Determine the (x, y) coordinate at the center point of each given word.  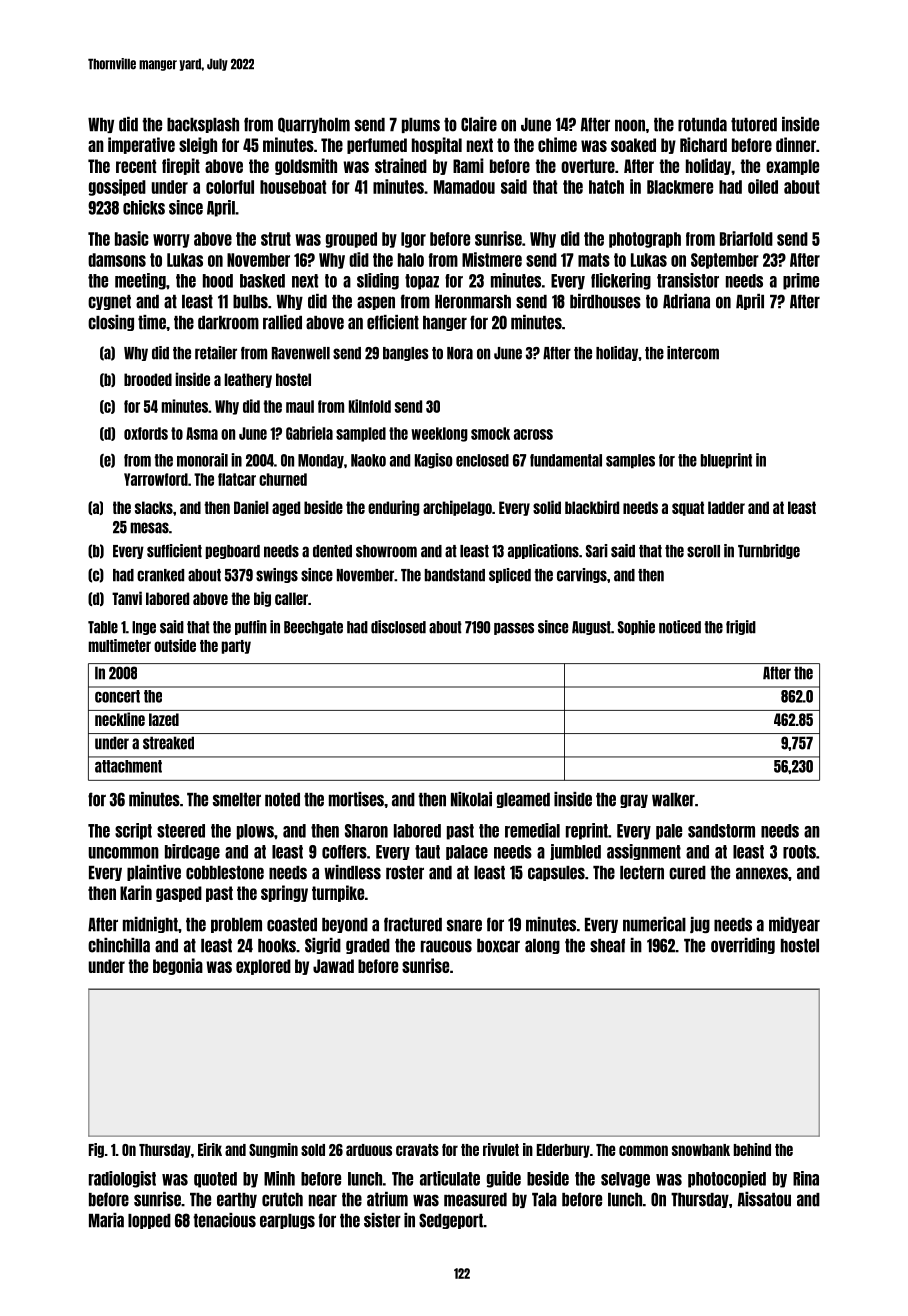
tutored (754, 125)
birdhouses (605, 301)
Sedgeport (451, 1221)
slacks (154, 507)
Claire (479, 124)
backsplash (203, 125)
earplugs (287, 1221)
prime (801, 281)
